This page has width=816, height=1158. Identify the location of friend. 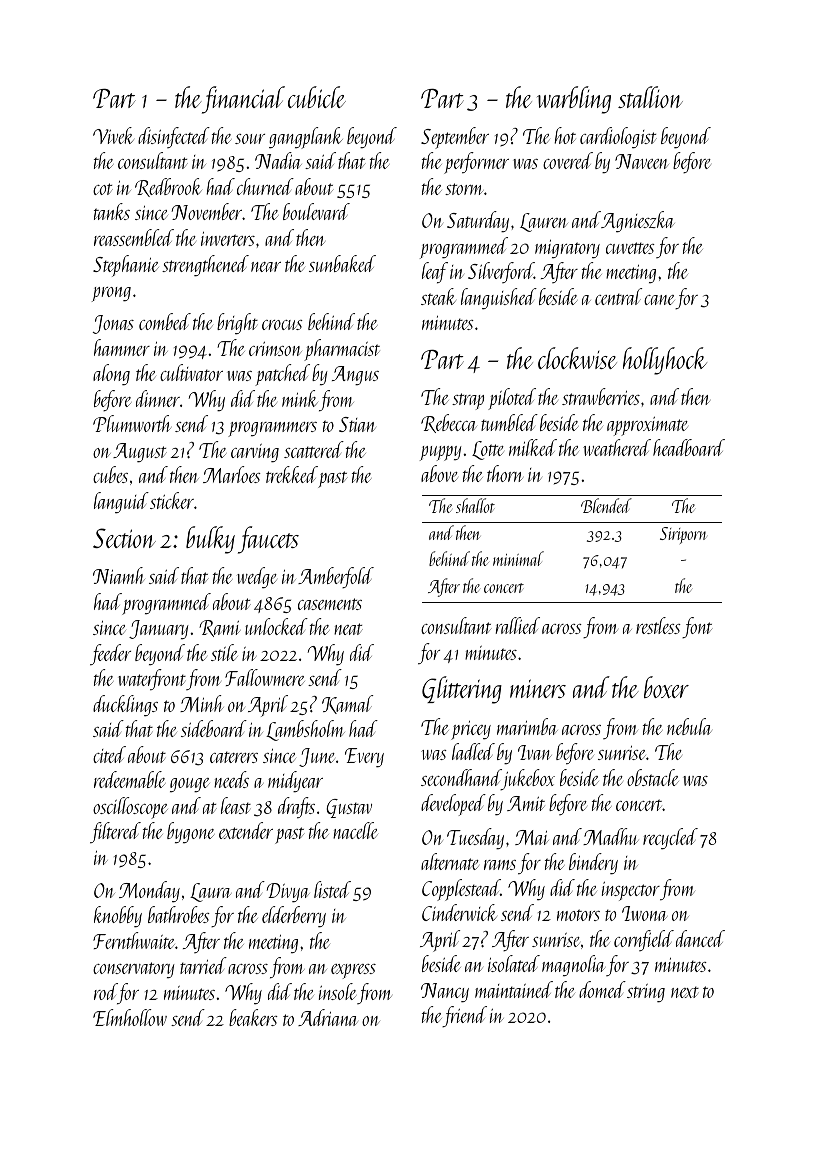
(464, 1016).
